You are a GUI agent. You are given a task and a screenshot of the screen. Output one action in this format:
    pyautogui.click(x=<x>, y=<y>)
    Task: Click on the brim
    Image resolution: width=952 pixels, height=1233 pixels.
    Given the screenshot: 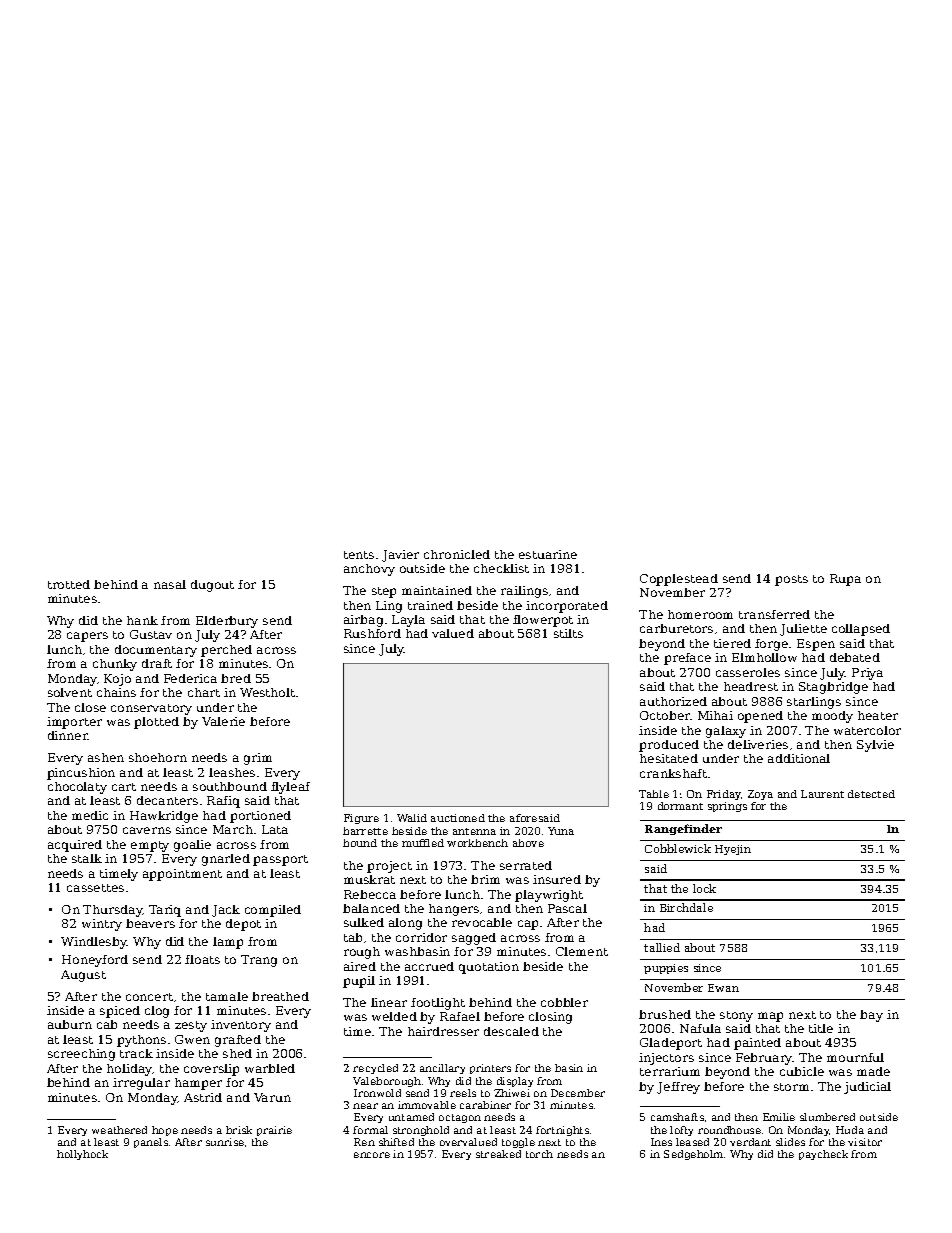 What is the action you would take?
    pyautogui.click(x=485, y=879)
